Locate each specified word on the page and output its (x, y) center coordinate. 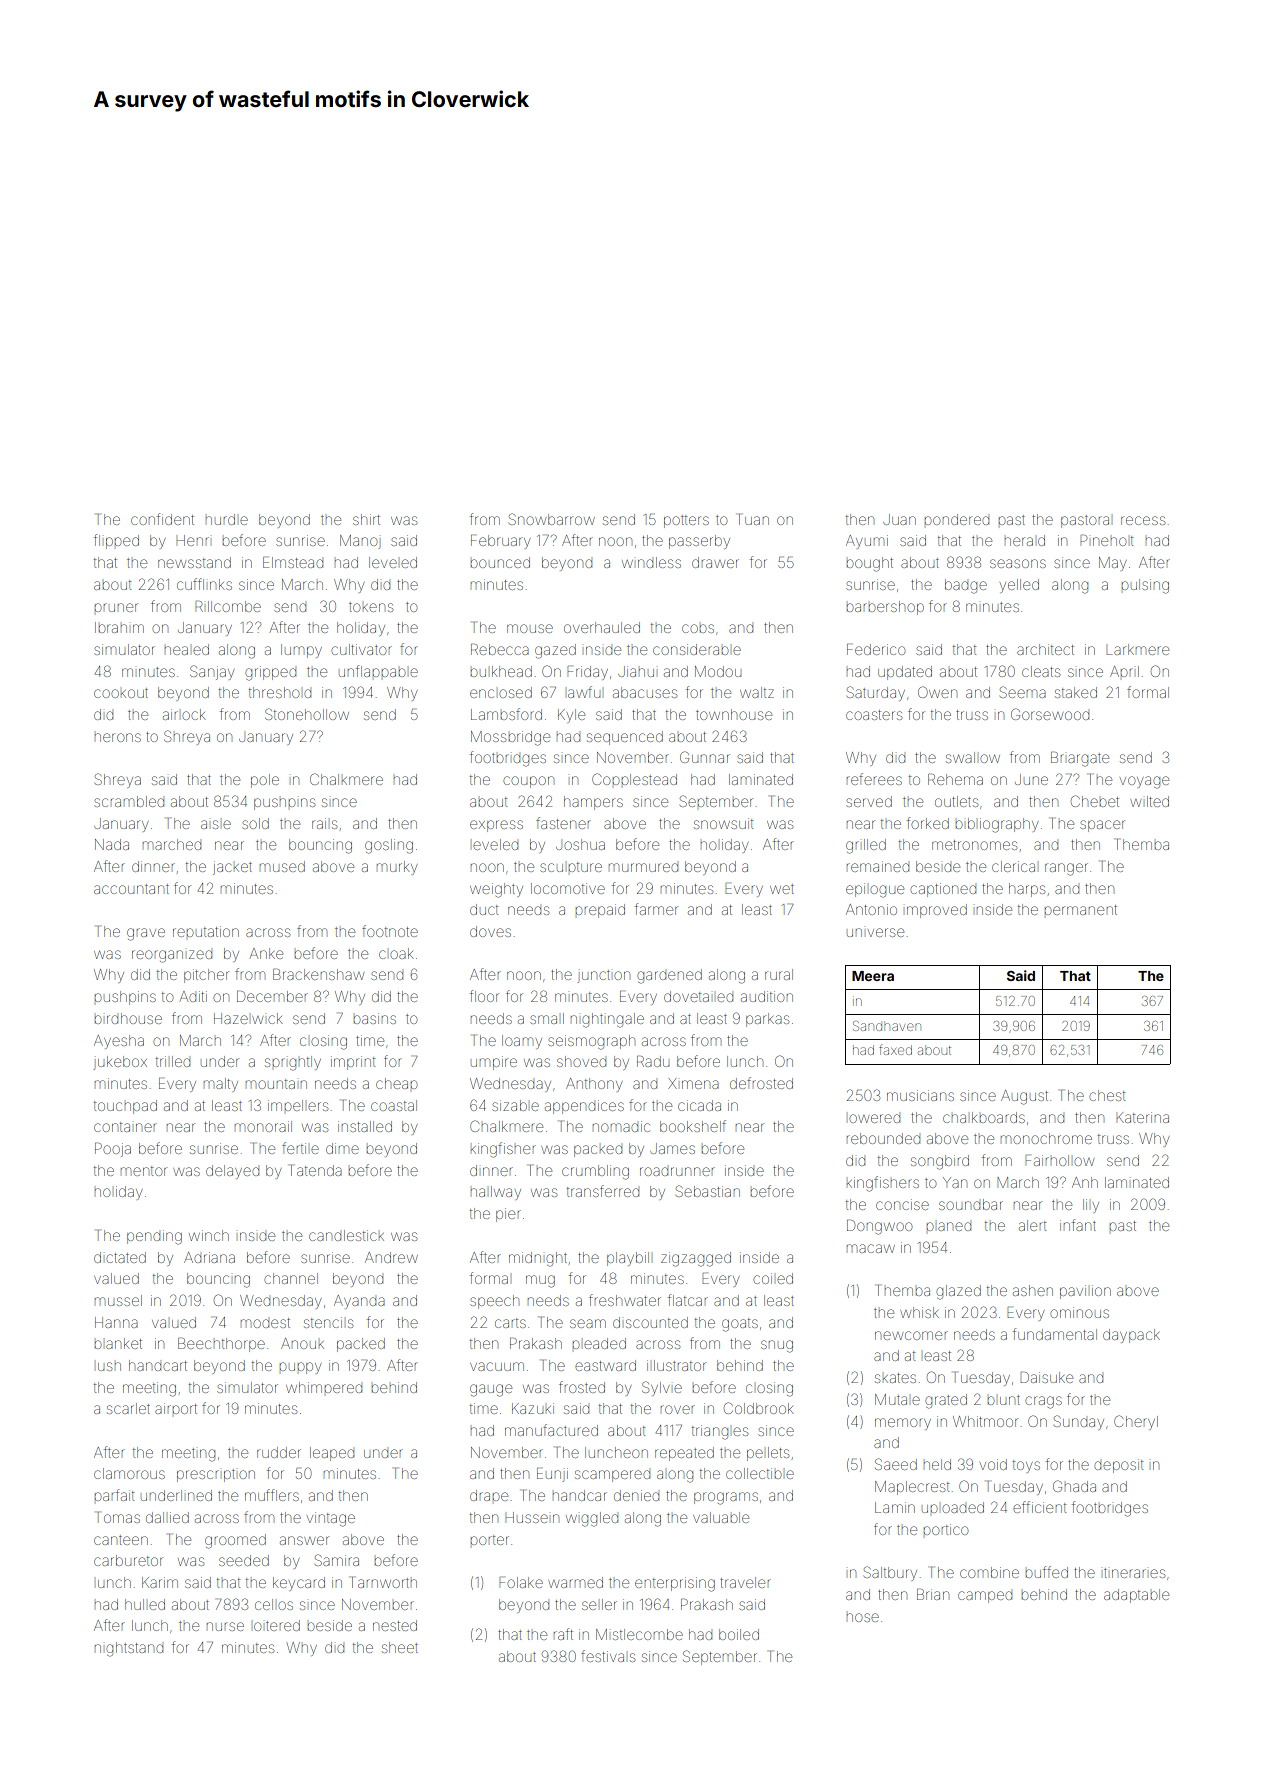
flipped (116, 541)
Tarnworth (384, 1582)
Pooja (113, 1150)
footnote (390, 931)
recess (1143, 520)
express (496, 826)
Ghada (1074, 1486)
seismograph (591, 1042)
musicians (920, 1095)
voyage (1144, 782)
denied (636, 1495)
